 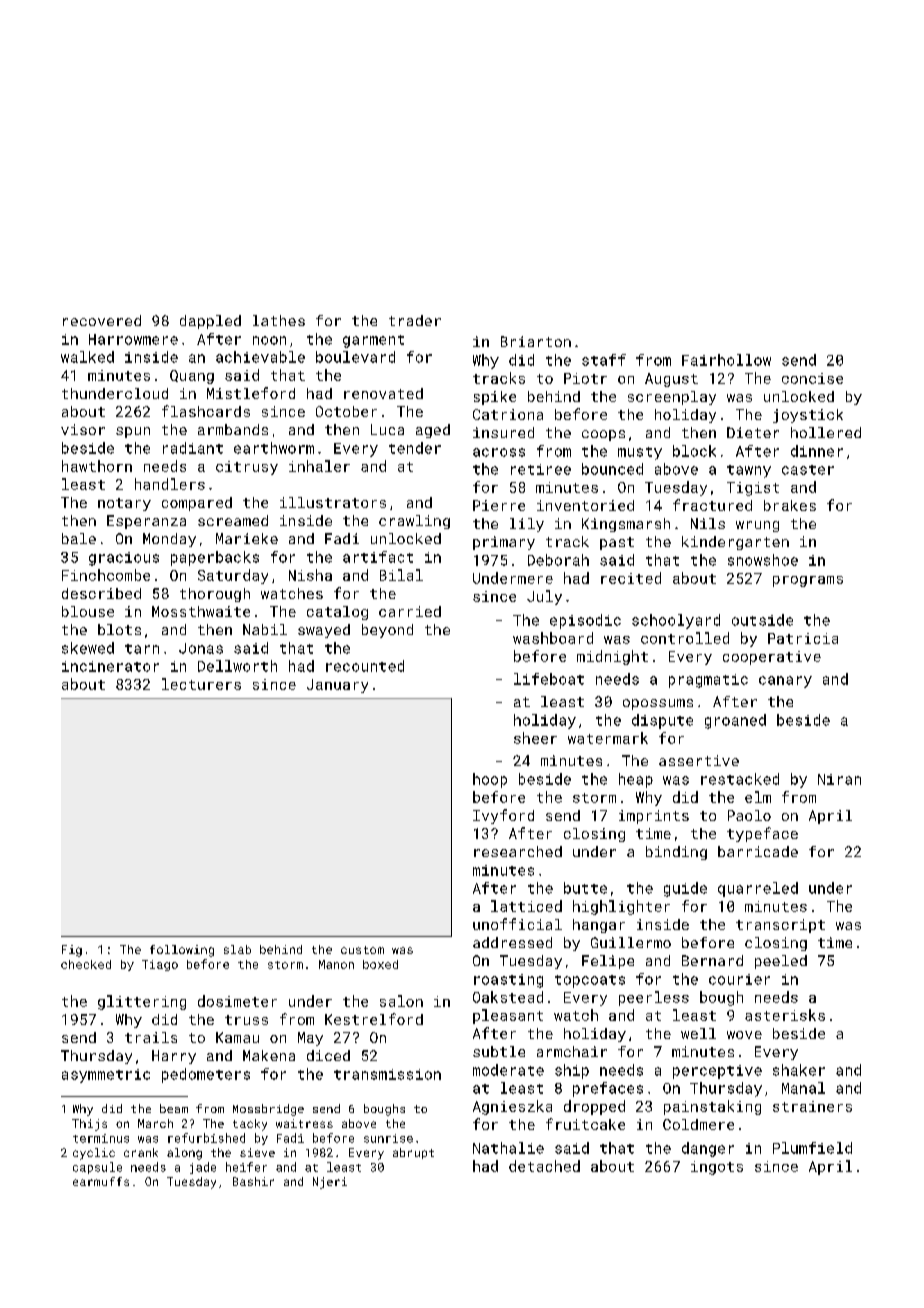 What do you see at coordinates (201, 684) in the document?
I see `lecturers` at bounding box center [201, 684].
